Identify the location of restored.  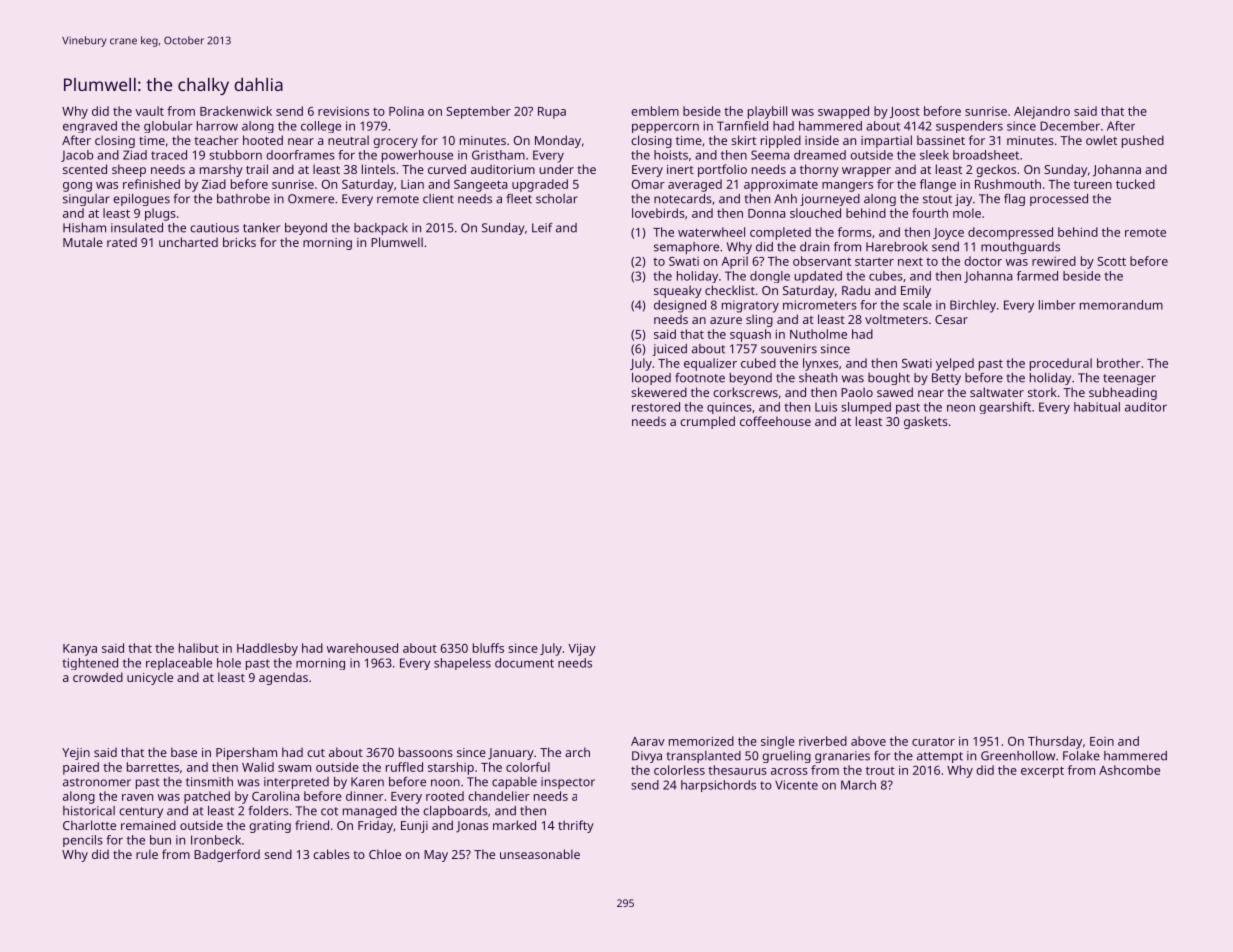
(656, 407).
